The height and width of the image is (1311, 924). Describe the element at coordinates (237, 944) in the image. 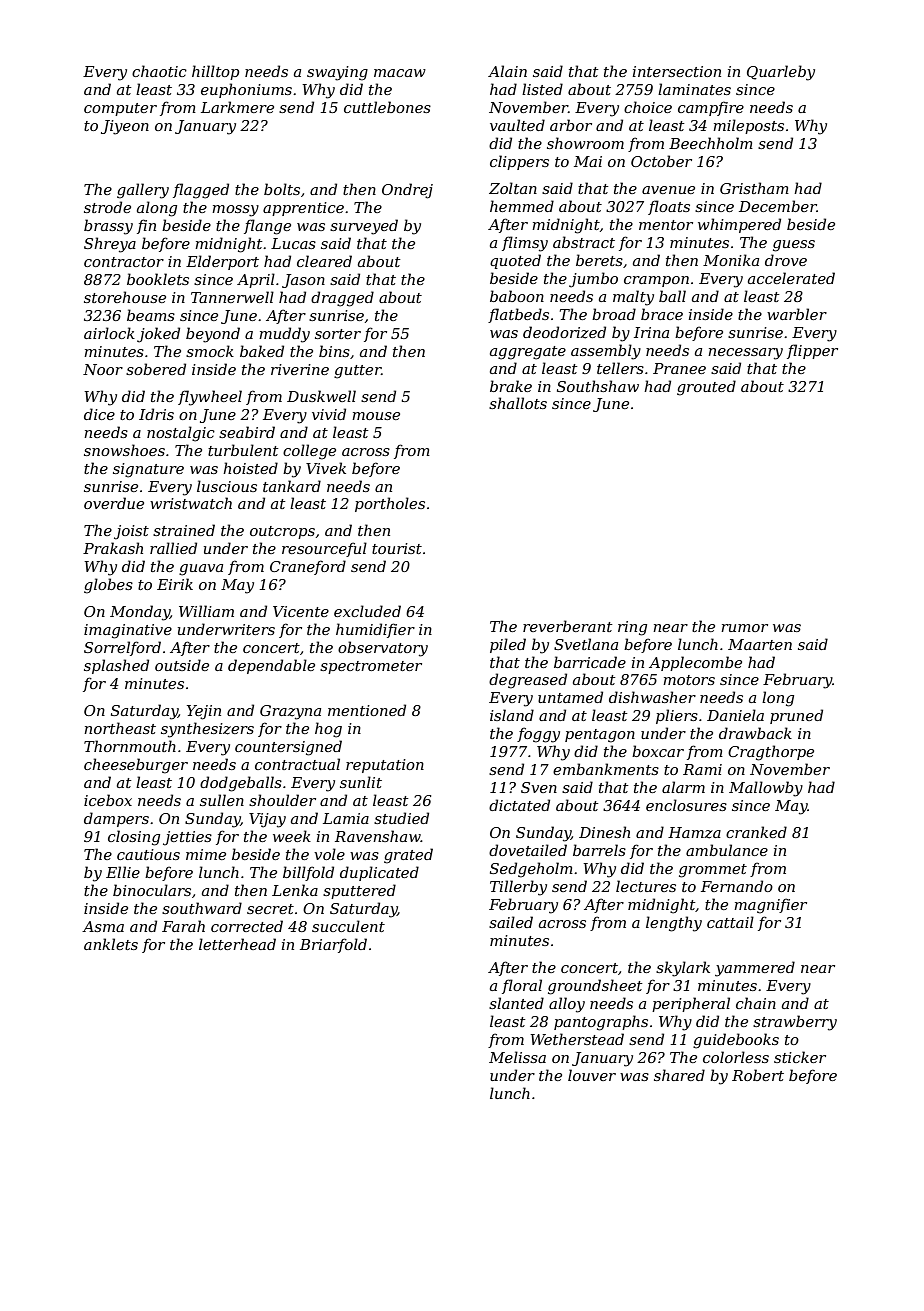

I see `letterhead` at that location.
